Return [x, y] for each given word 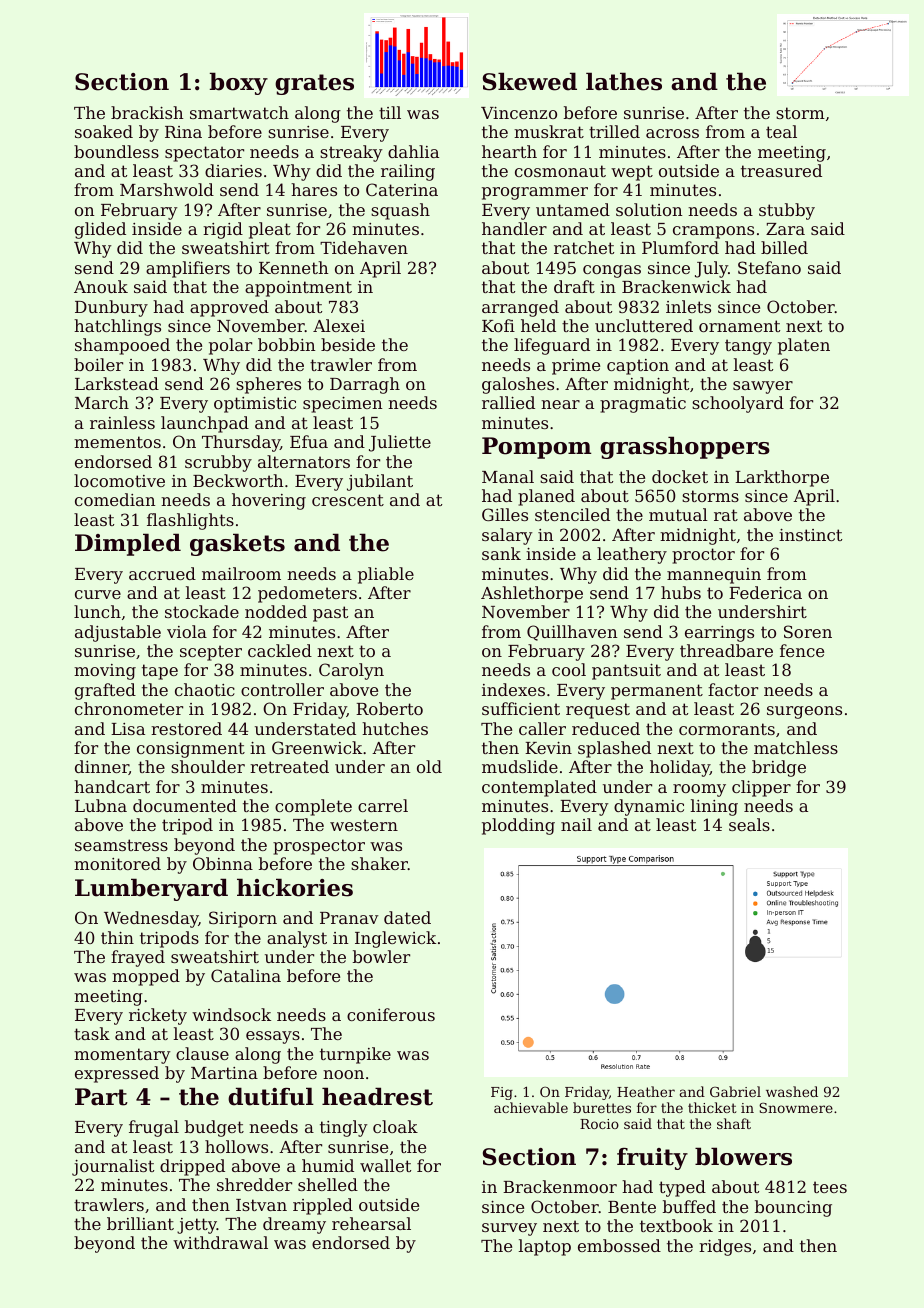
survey [509, 1229]
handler [514, 228]
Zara [785, 229]
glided [100, 230]
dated [407, 917]
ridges [725, 1247]
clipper [761, 788]
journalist [113, 1167]
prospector [319, 847]
